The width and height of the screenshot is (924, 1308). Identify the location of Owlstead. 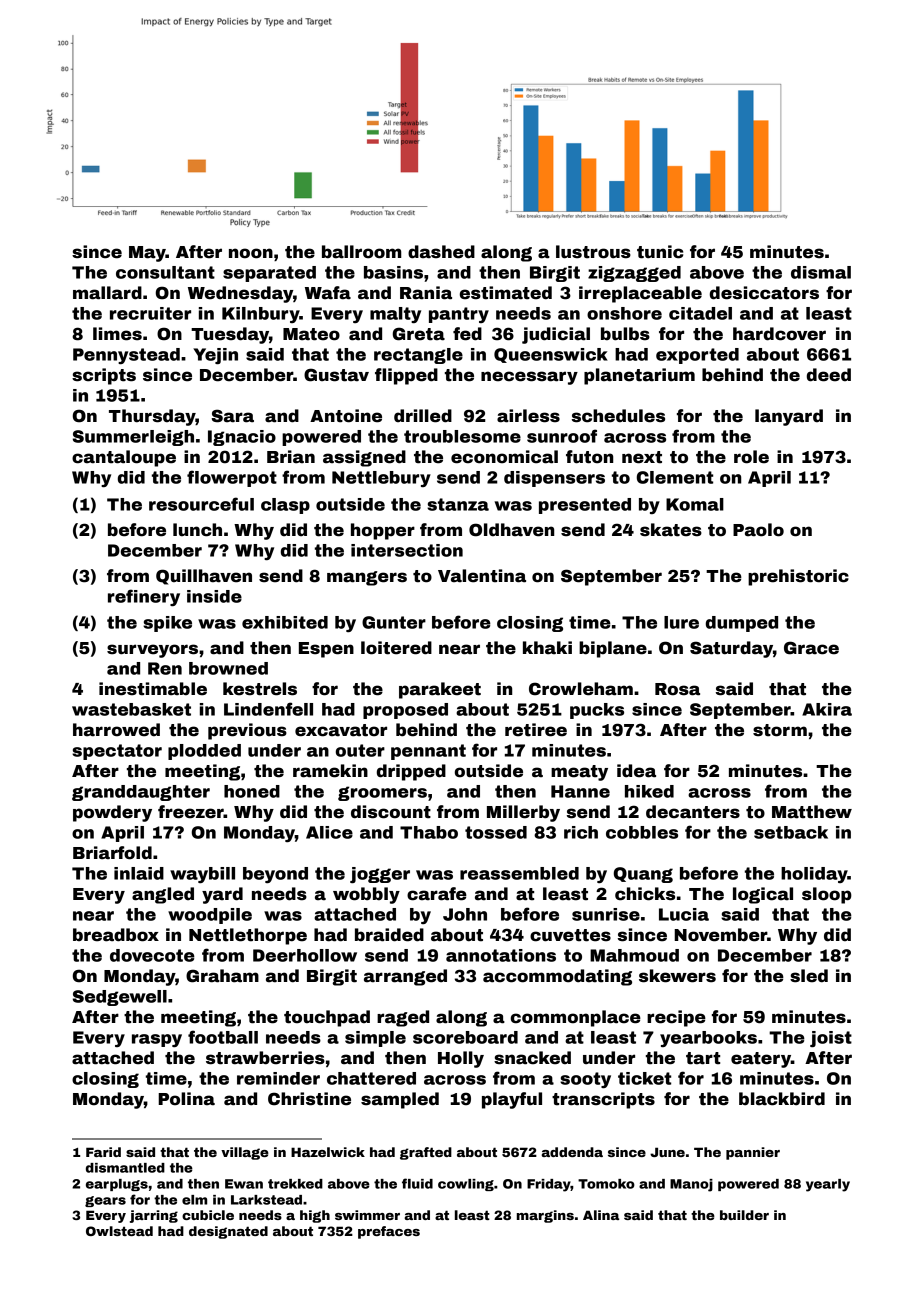
(119, 1231).
